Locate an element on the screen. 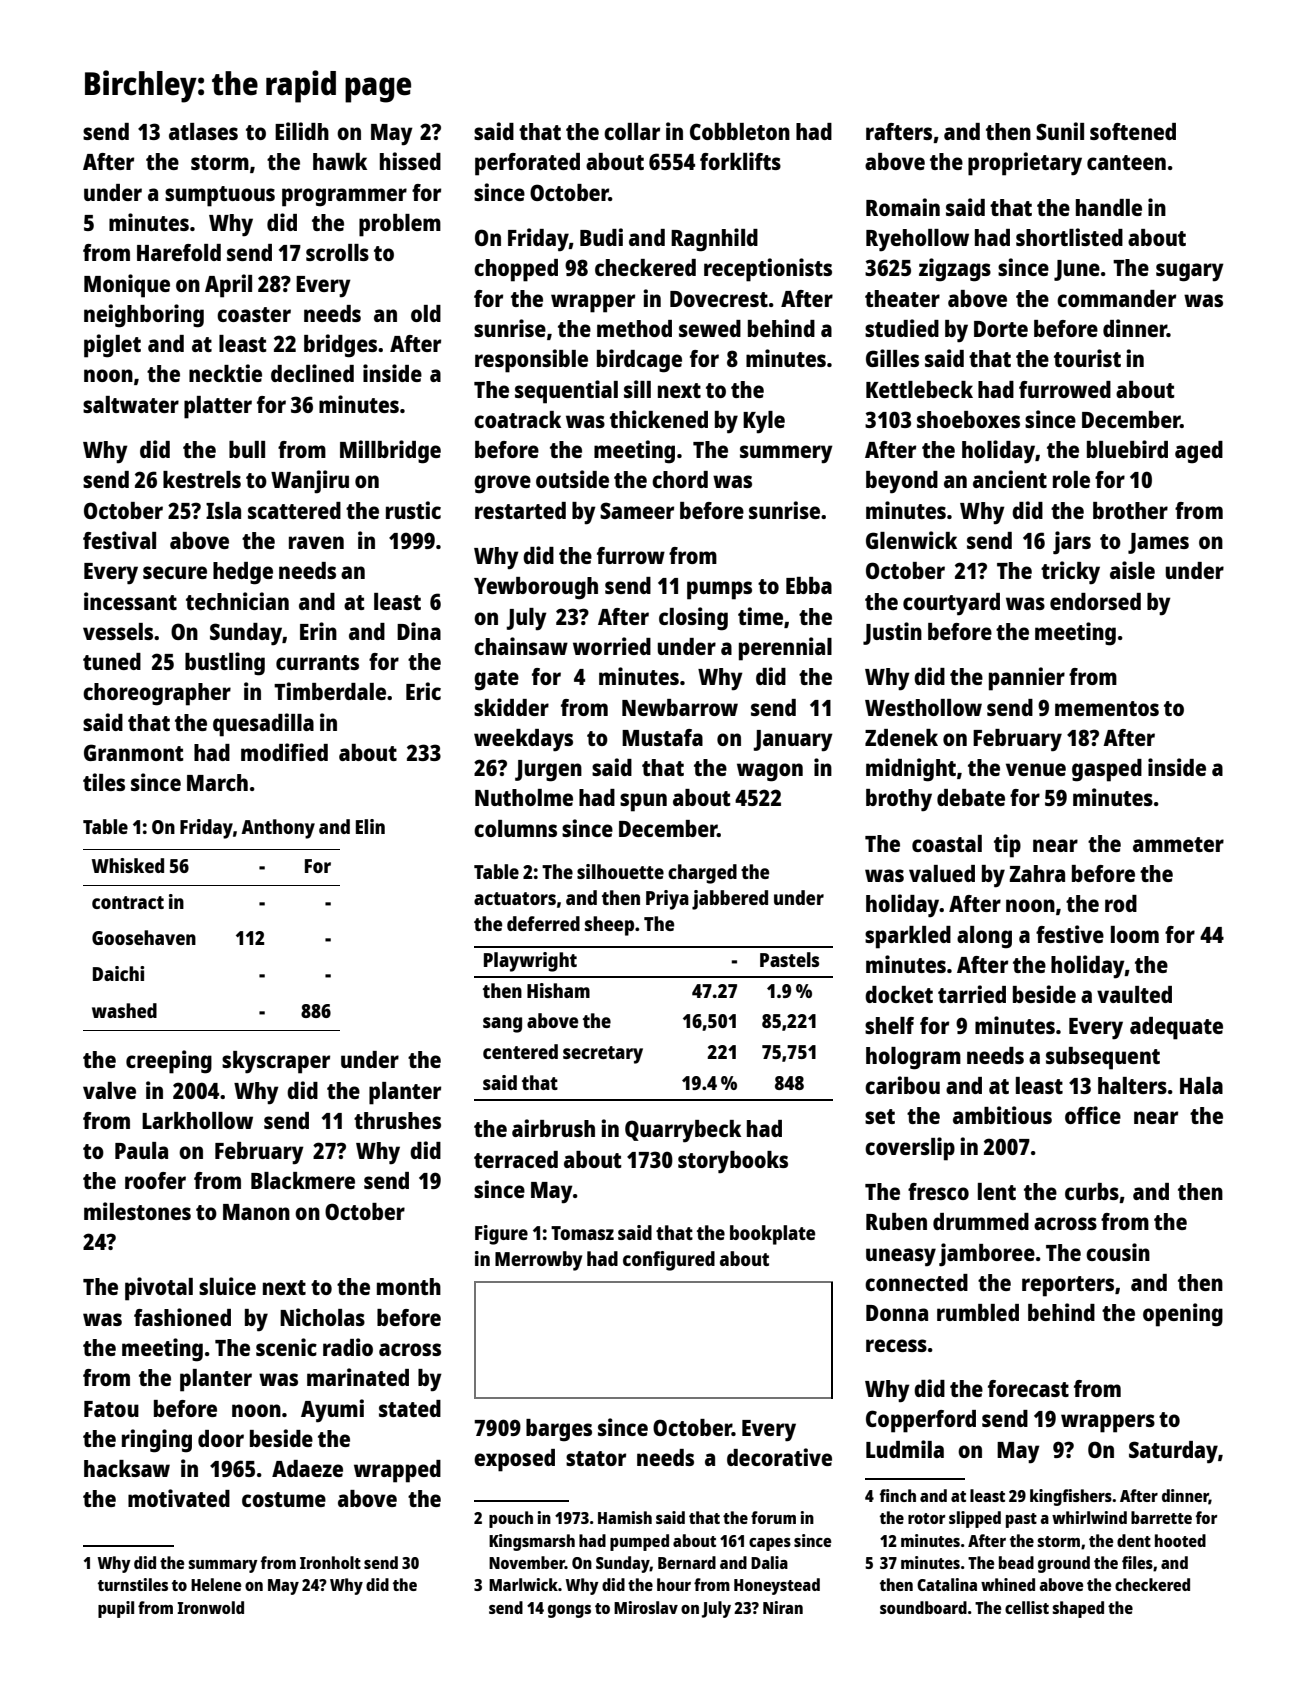 This screenshot has height=1692, width=1307. kingfishers is located at coordinates (1071, 1497).
